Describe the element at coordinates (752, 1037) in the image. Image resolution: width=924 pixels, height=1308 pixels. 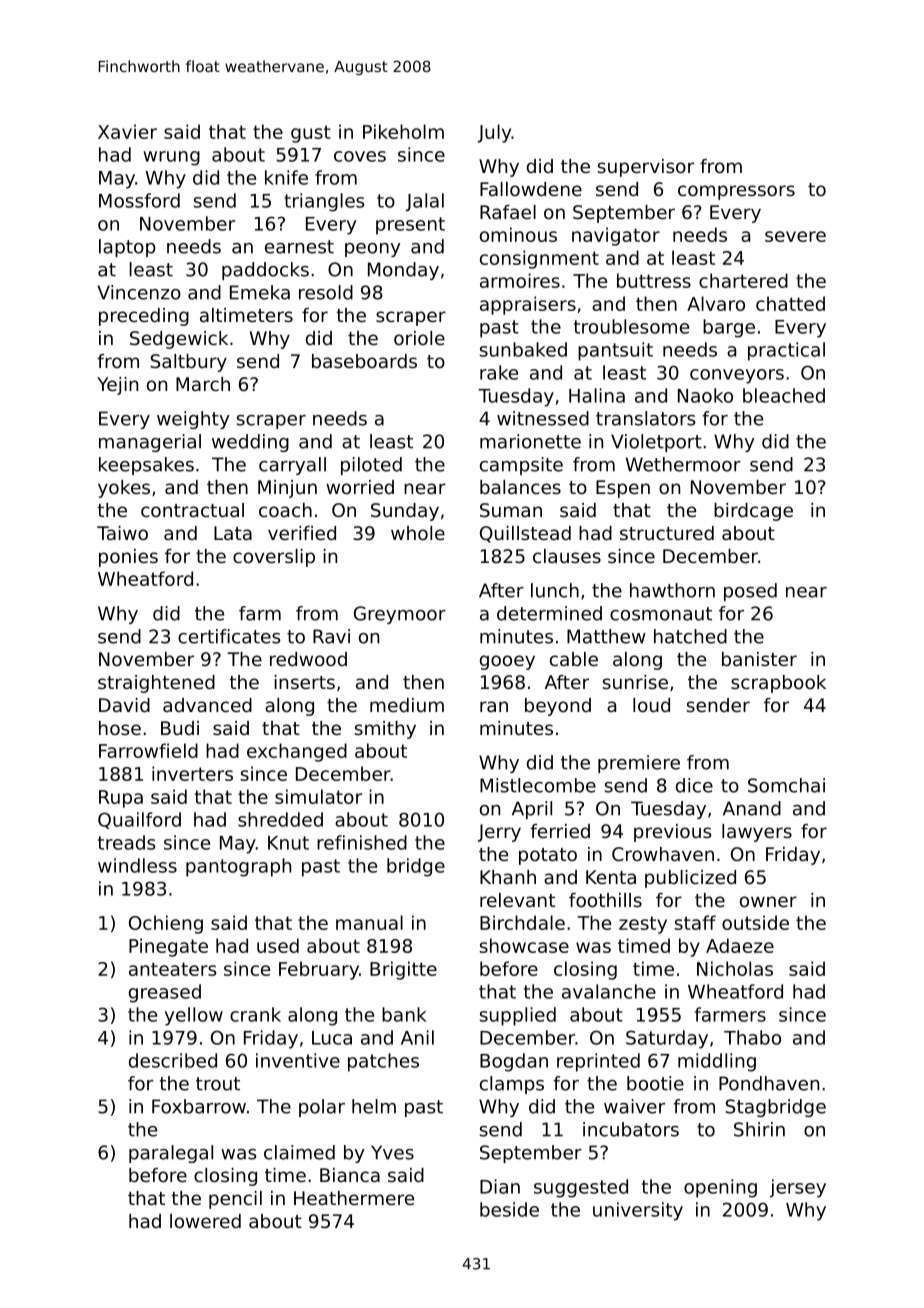
I see `Thabo` at that location.
